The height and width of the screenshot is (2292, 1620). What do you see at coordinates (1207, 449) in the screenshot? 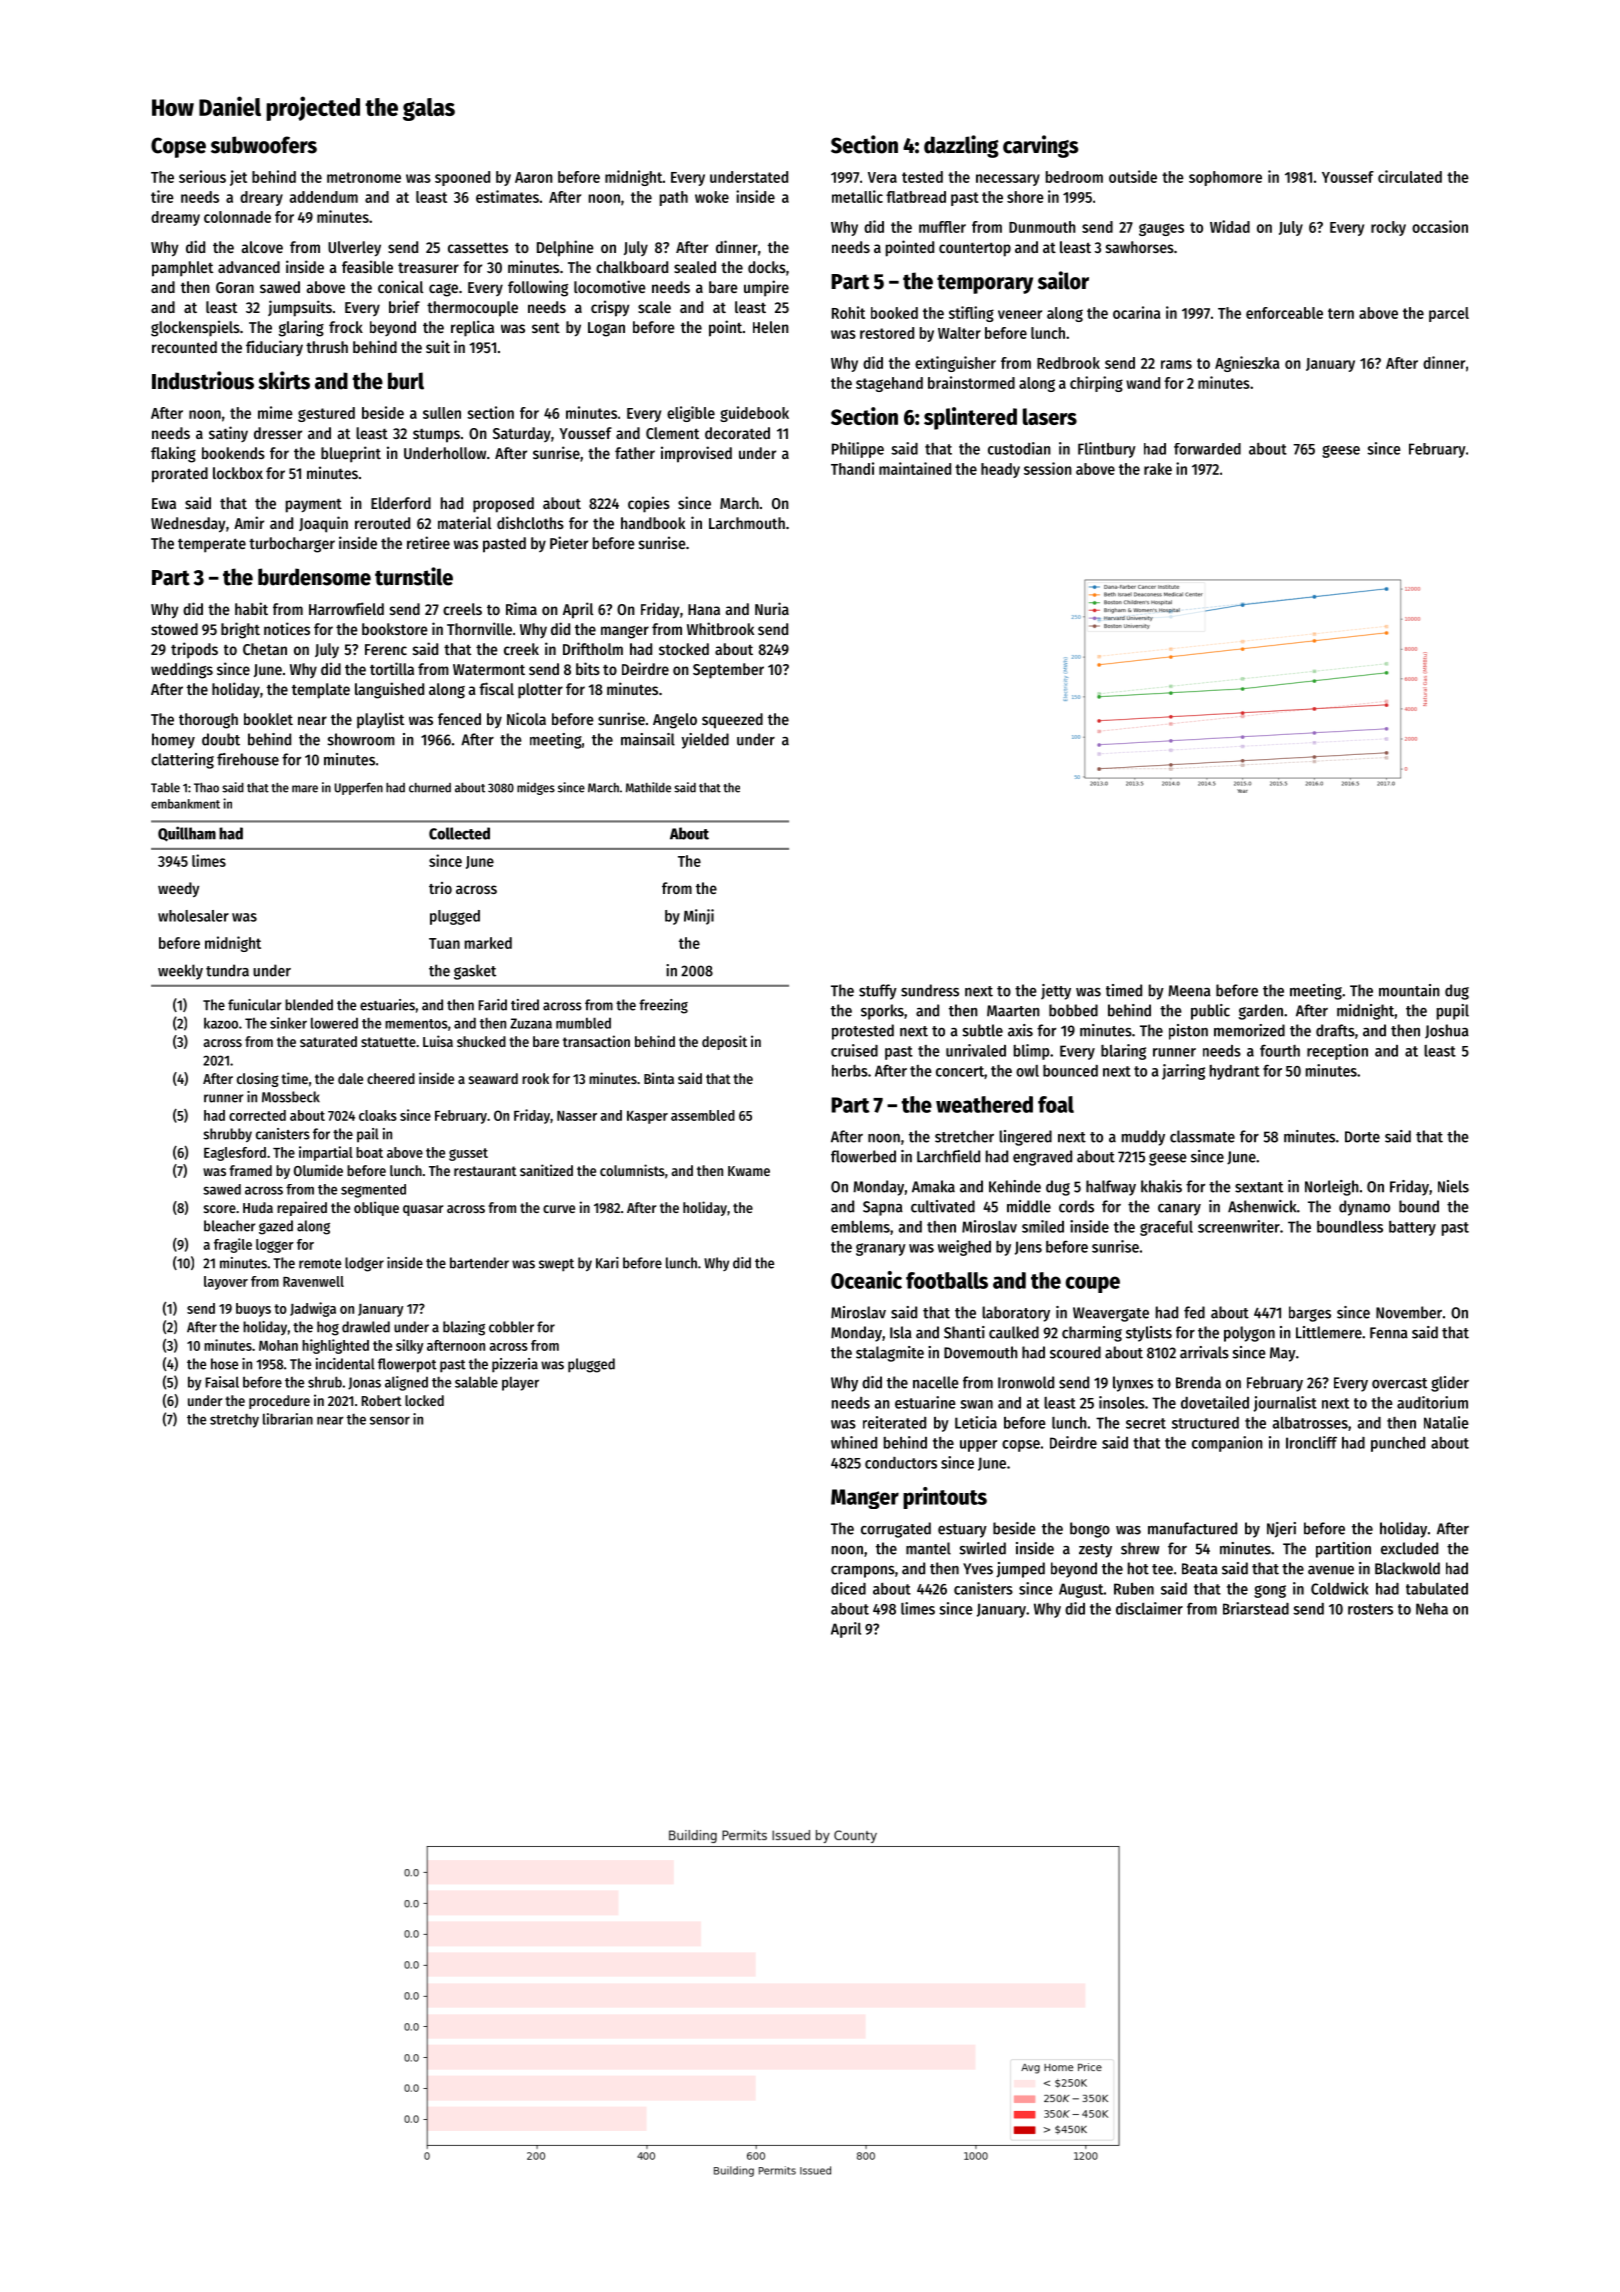
I see `forwarded` at bounding box center [1207, 449].
